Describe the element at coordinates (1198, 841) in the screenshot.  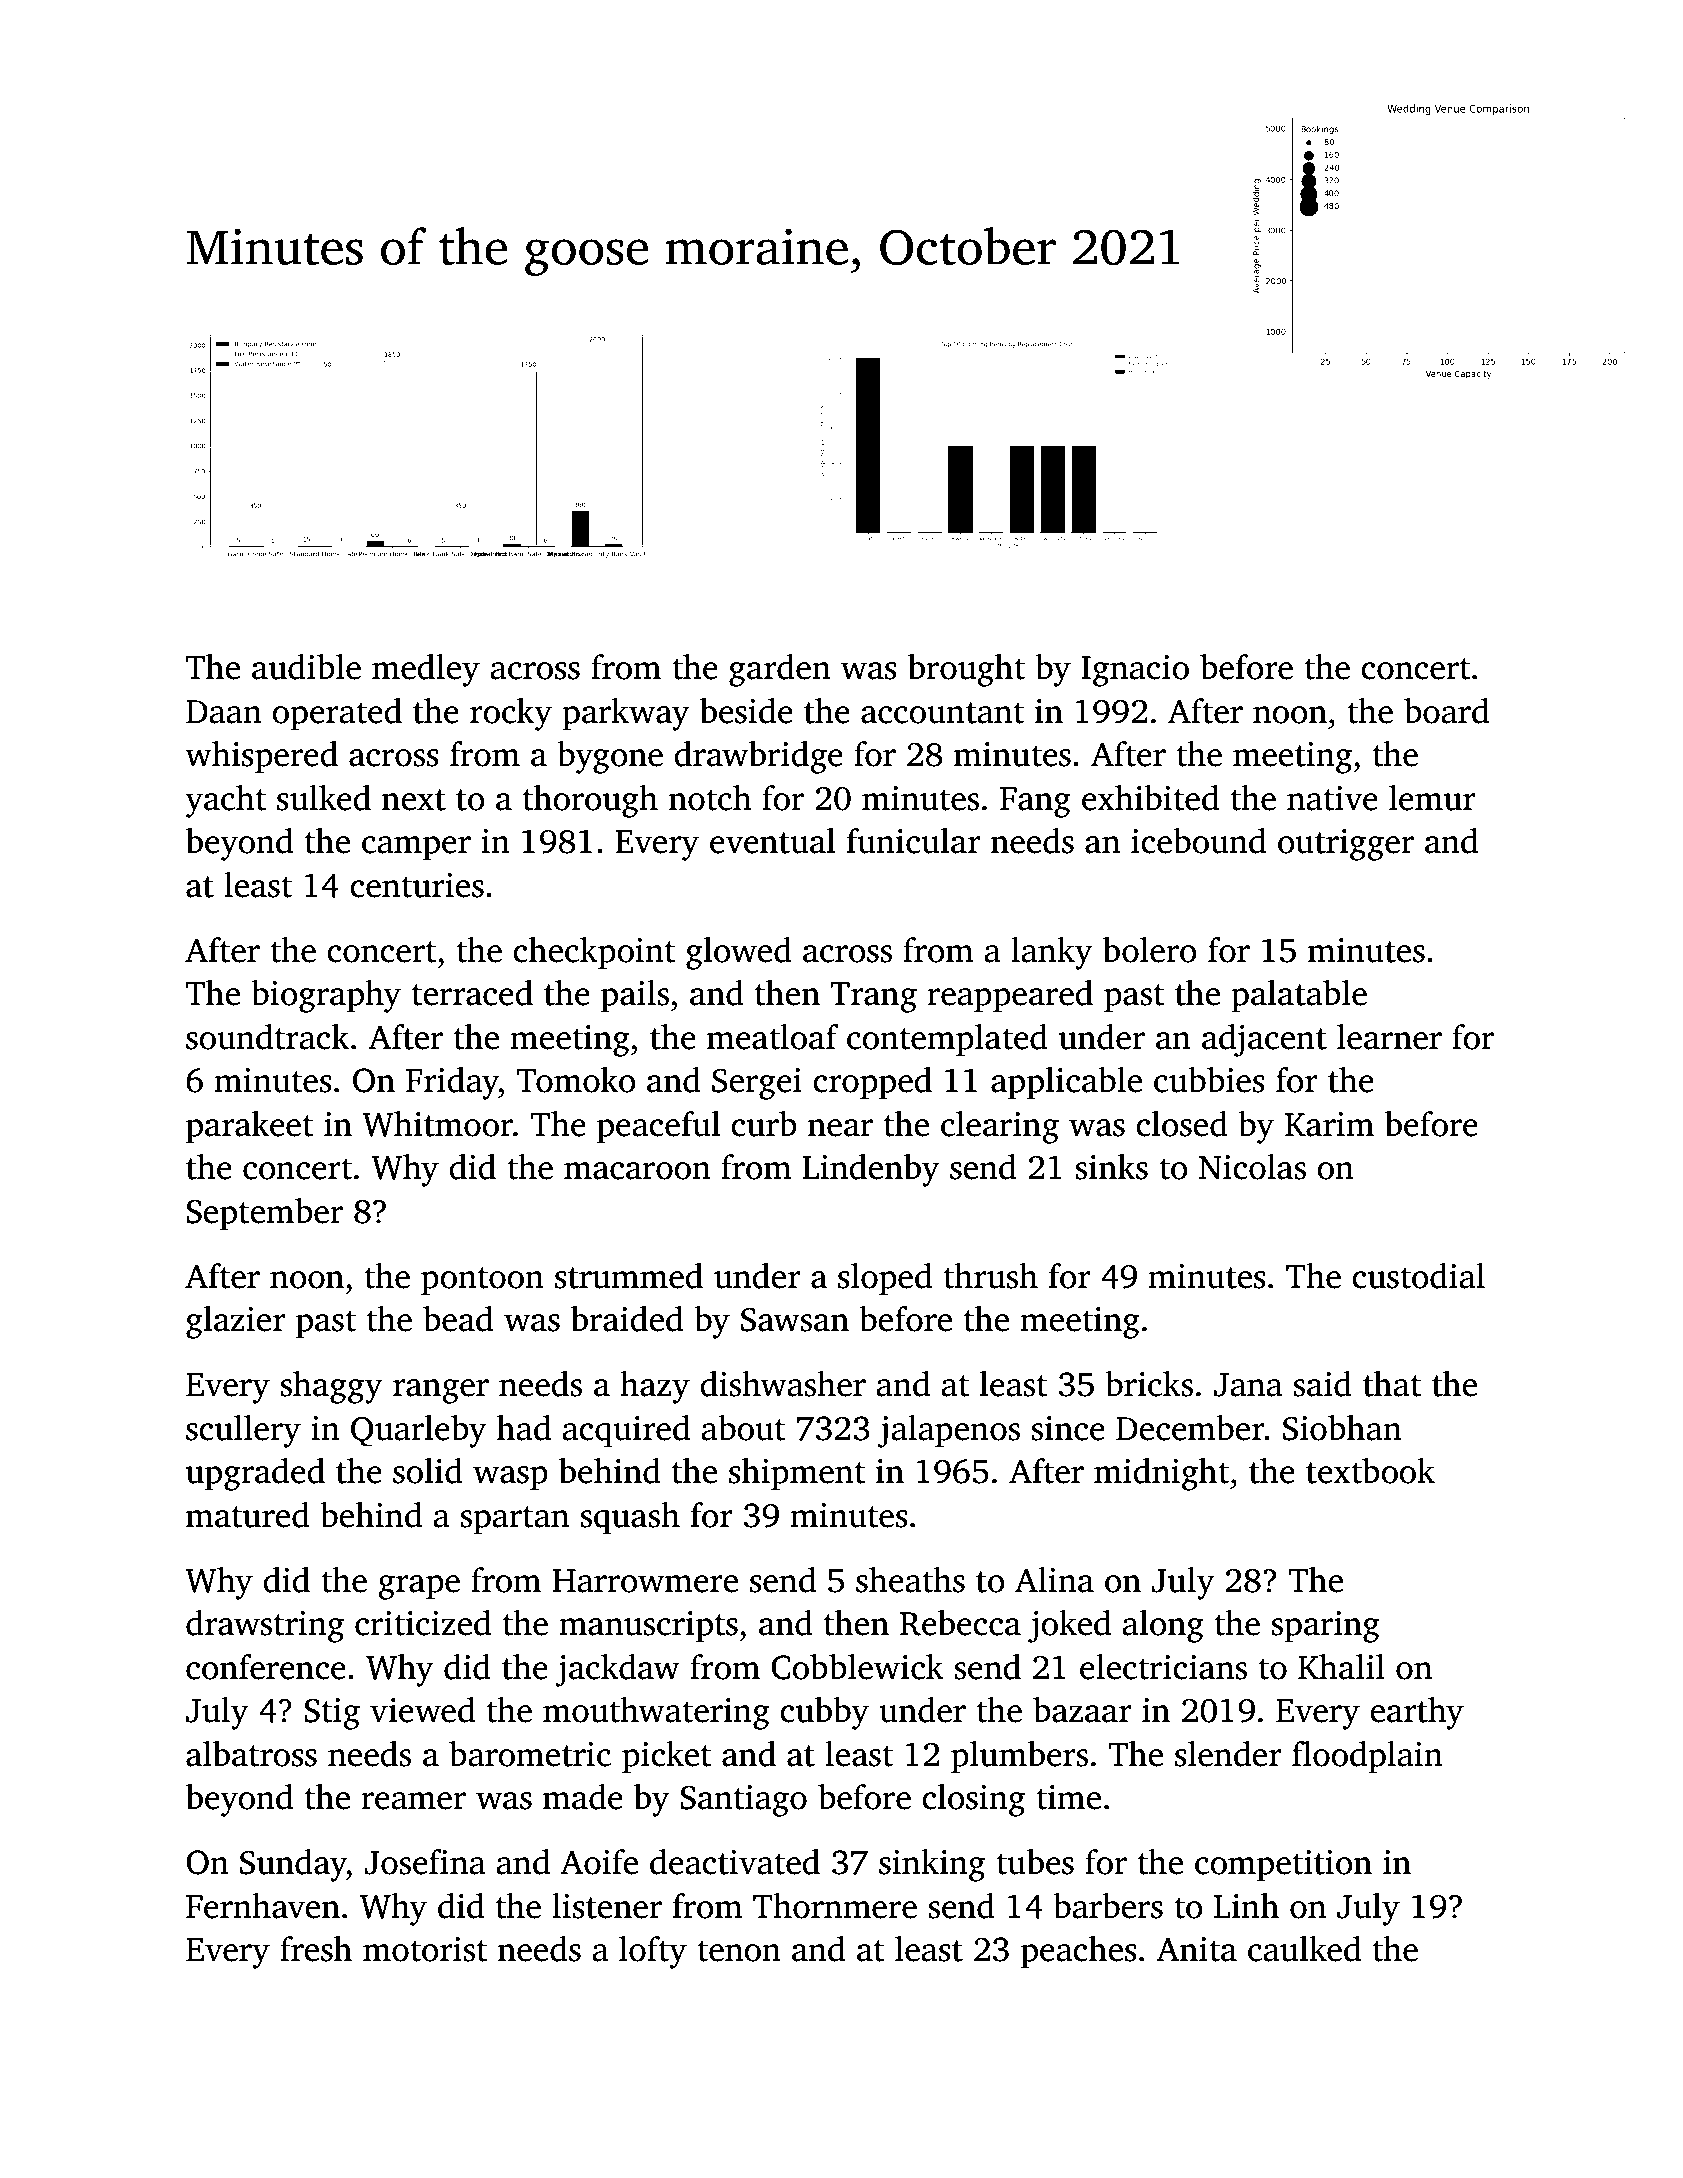
I see `icebound` at that location.
